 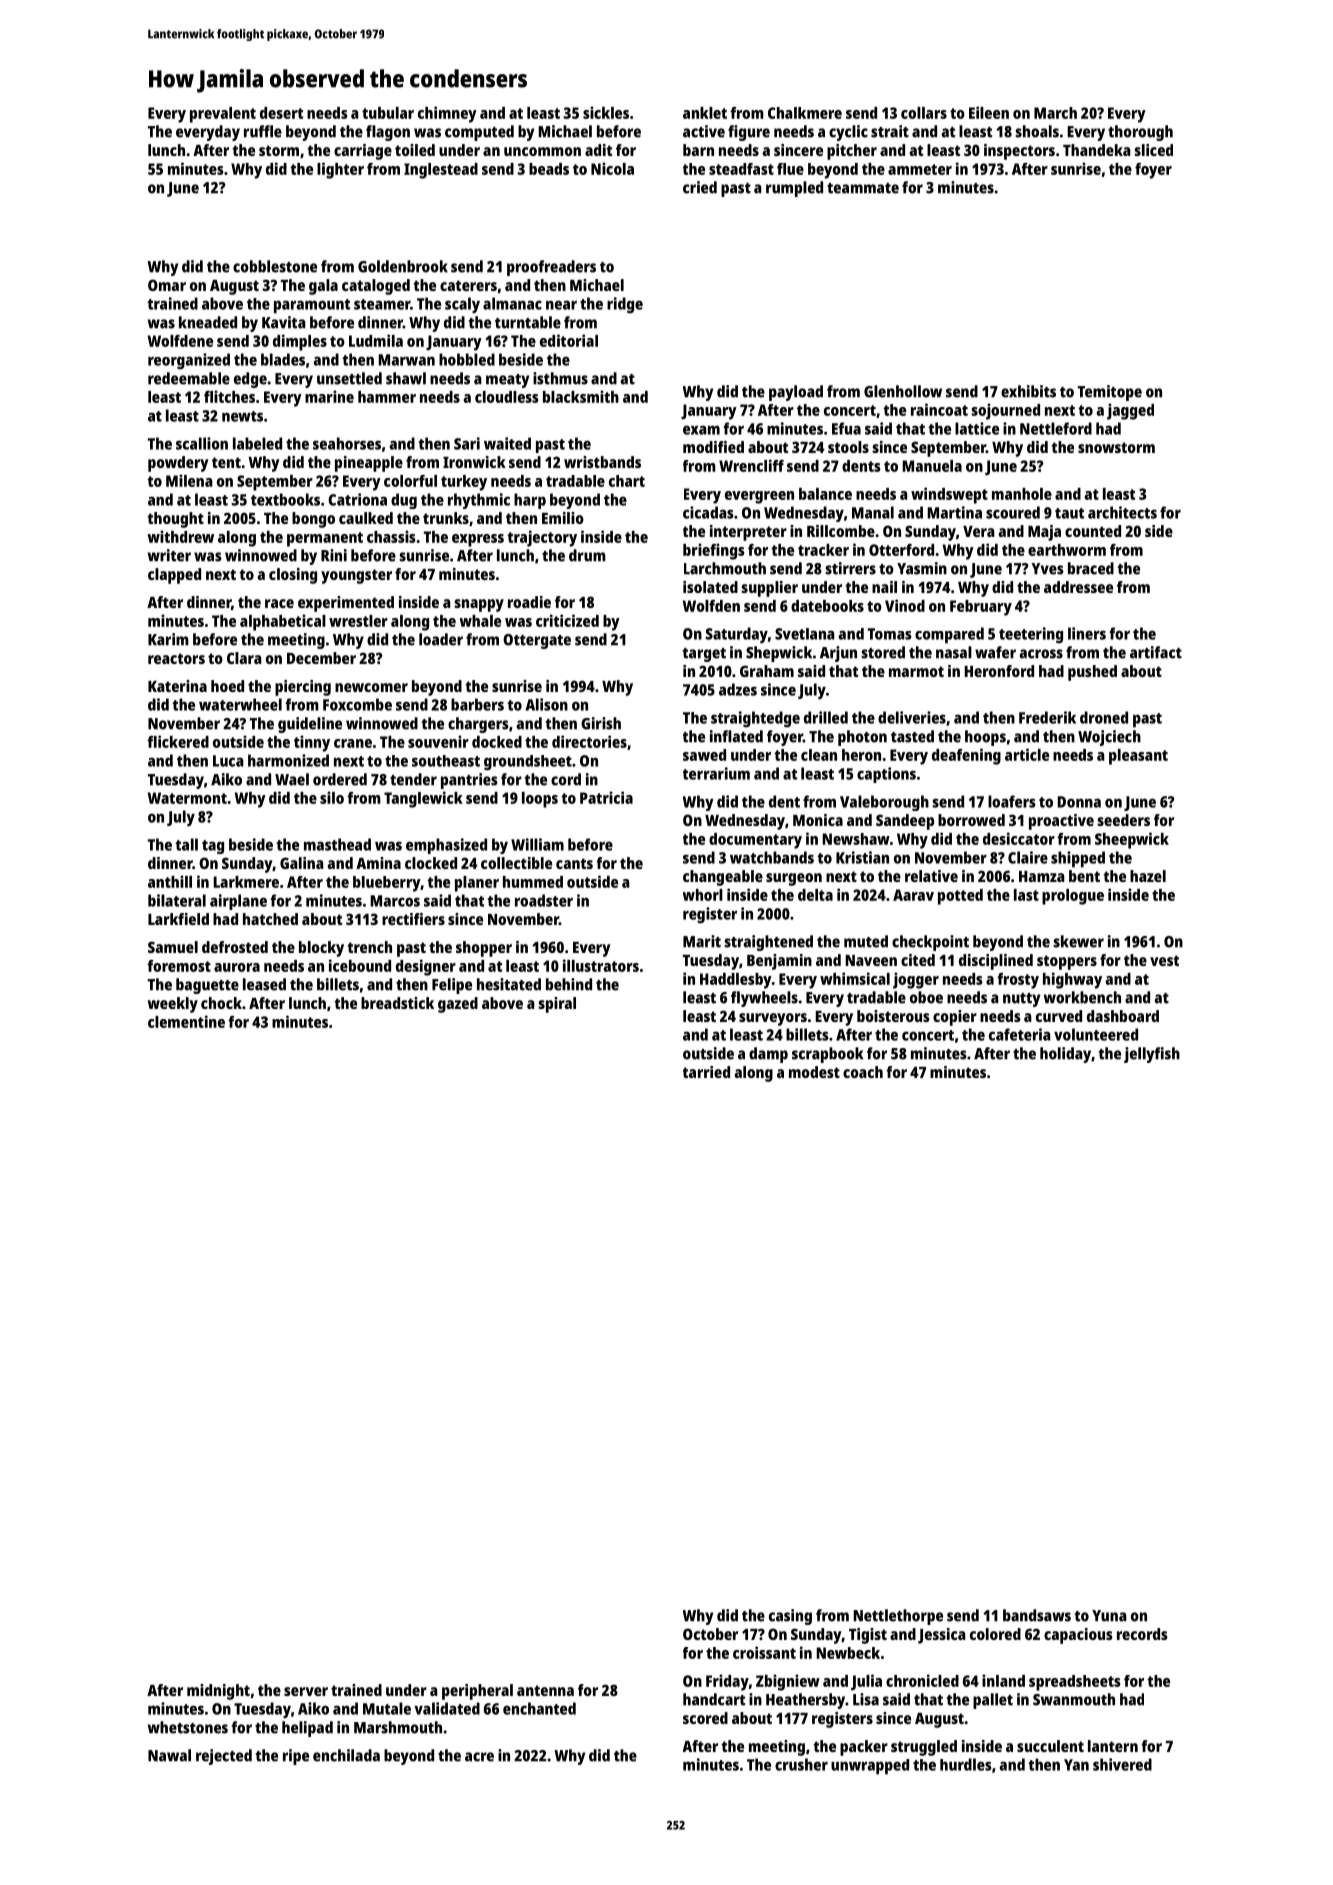 What do you see at coordinates (1037, 1615) in the screenshot?
I see `bandsaws` at bounding box center [1037, 1615].
